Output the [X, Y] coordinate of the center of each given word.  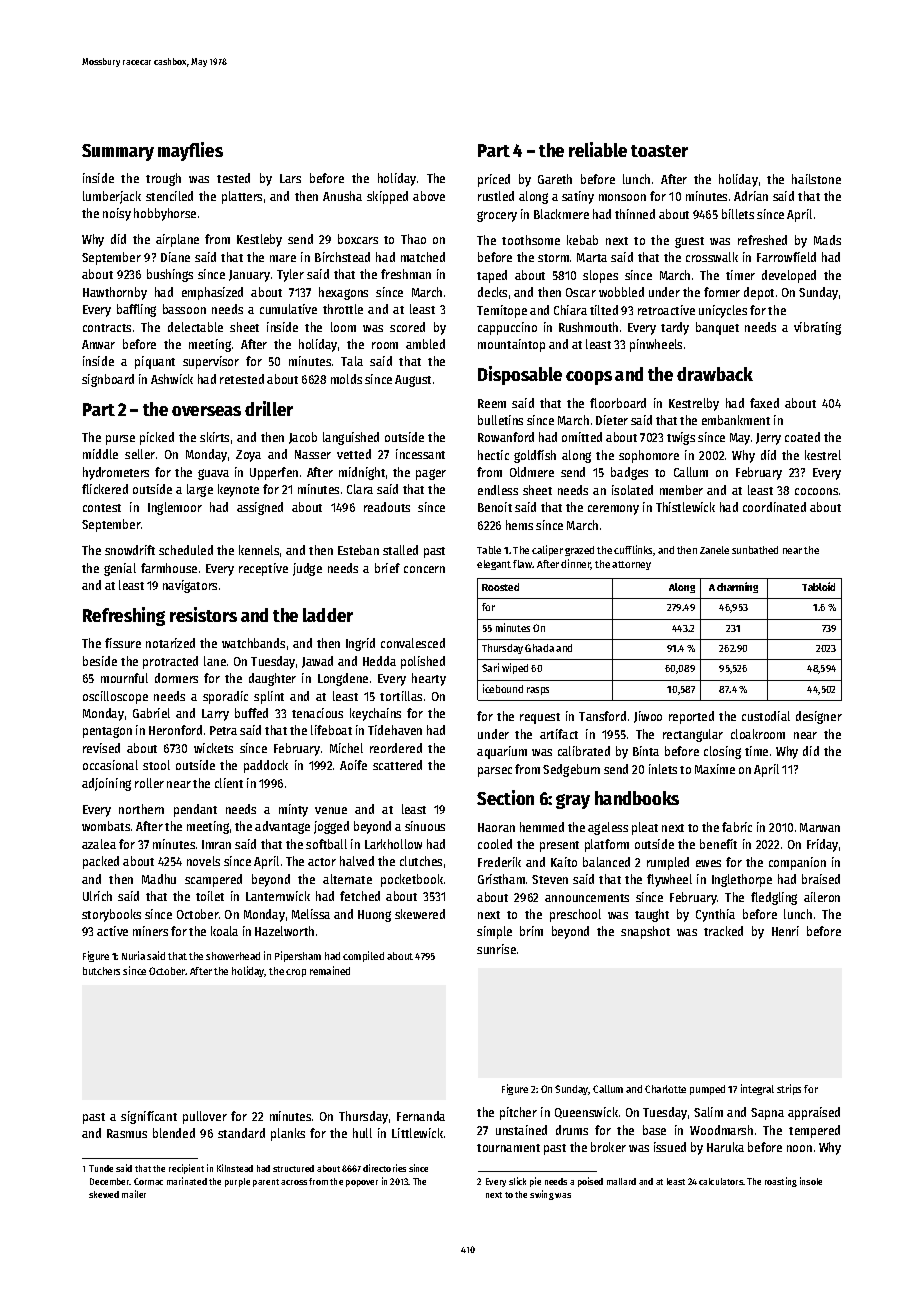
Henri [785, 931]
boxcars [358, 239]
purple [237, 1182]
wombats [106, 826]
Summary [118, 152]
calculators [721, 1181]
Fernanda [421, 1116]
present [559, 846]
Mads [827, 240]
